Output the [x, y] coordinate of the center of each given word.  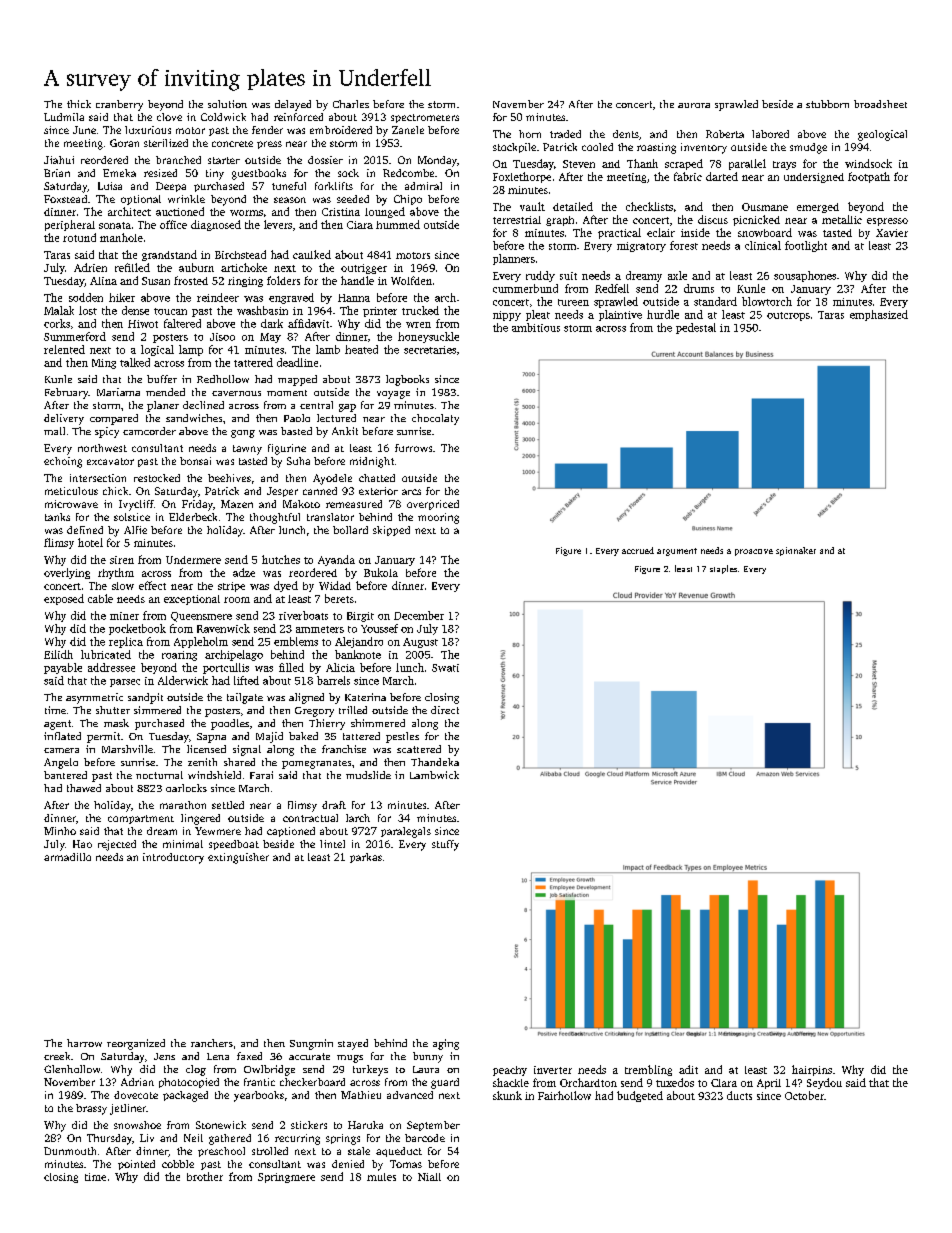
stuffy [445, 845]
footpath [869, 177]
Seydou [824, 1083]
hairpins [812, 1070]
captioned [291, 832]
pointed [136, 1165]
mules [381, 1177]
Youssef [379, 628]
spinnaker [796, 551]
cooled [597, 147]
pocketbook [137, 629]
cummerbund [525, 288]
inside [695, 232]
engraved [291, 298]
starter [224, 160]
